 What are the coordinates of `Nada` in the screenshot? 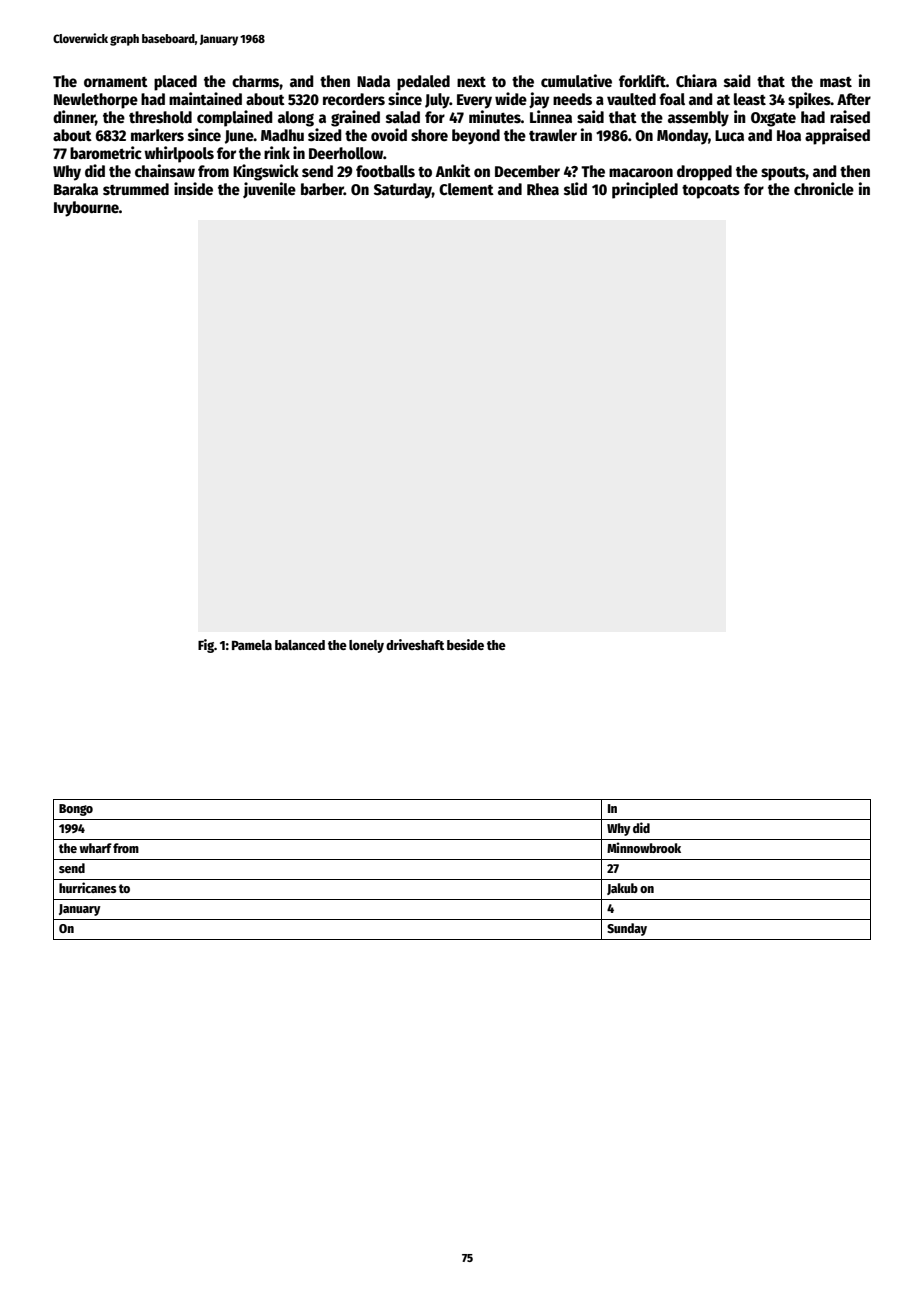 It's located at (373, 81).
